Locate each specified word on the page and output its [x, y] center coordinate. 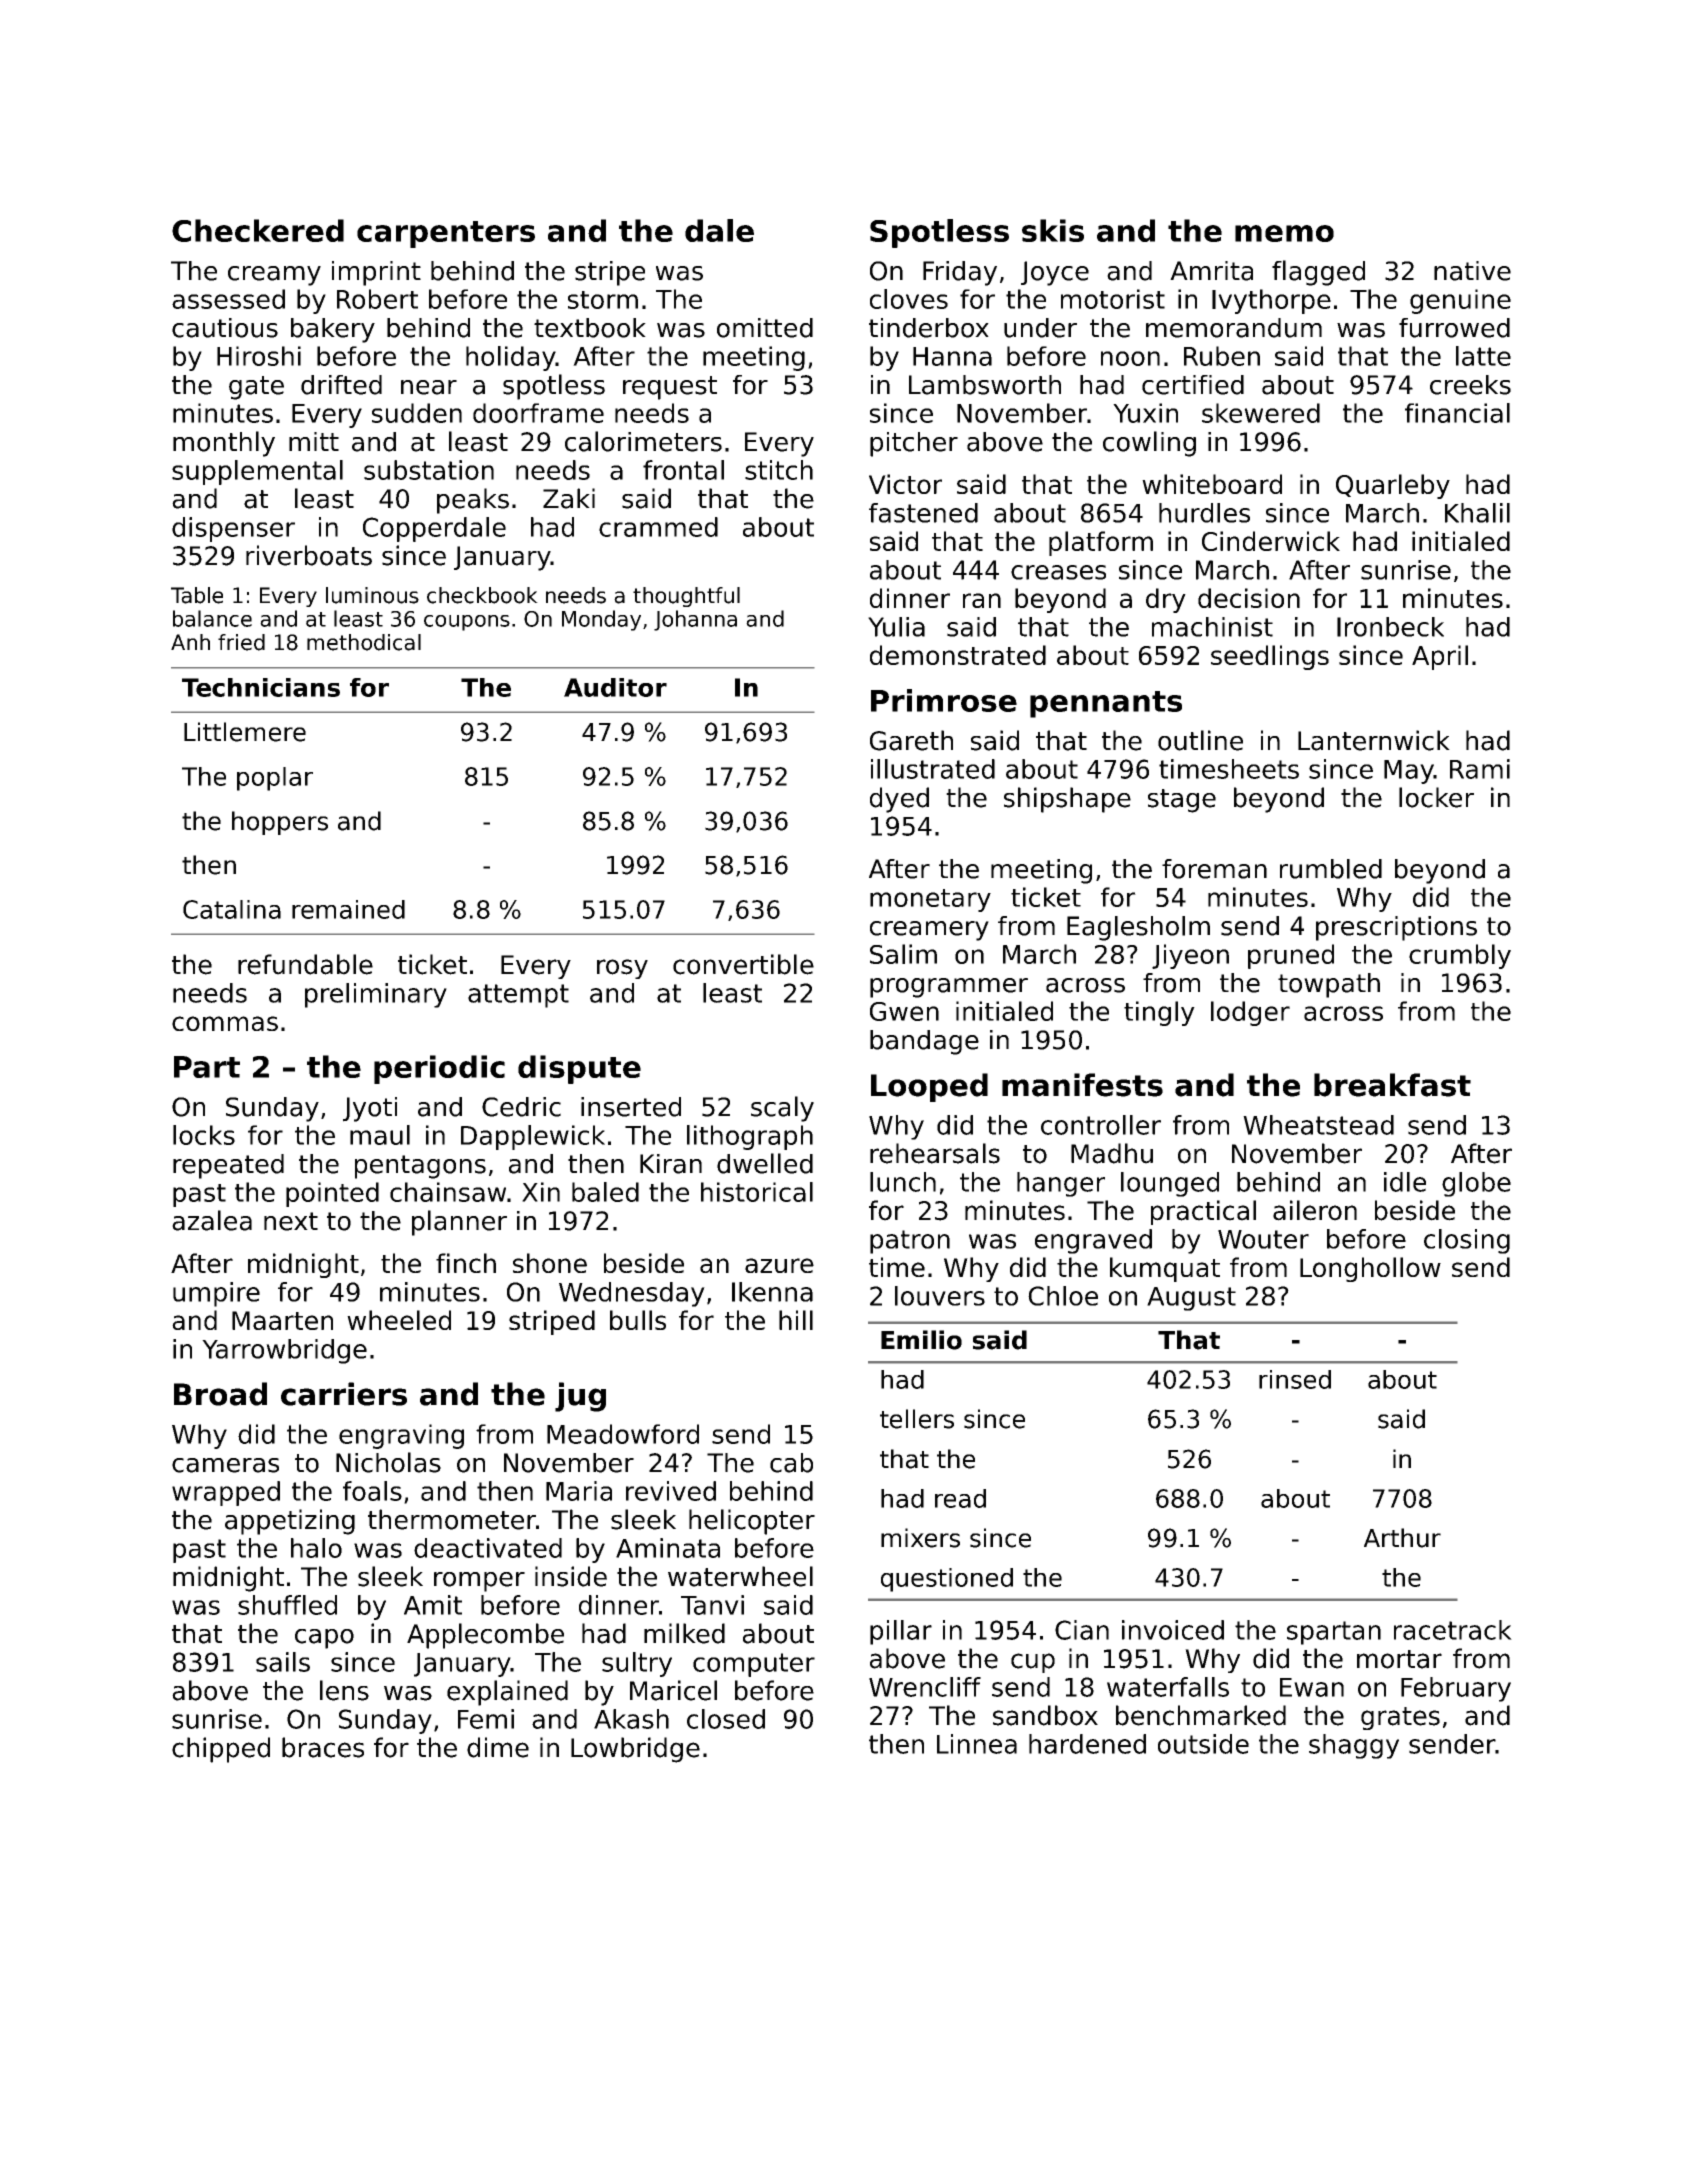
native [1472, 271]
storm [603, 300]
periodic [439, 1069]
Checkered [258, 230]
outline [1200, 740]
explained [507, 1693]
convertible [743, 964]
